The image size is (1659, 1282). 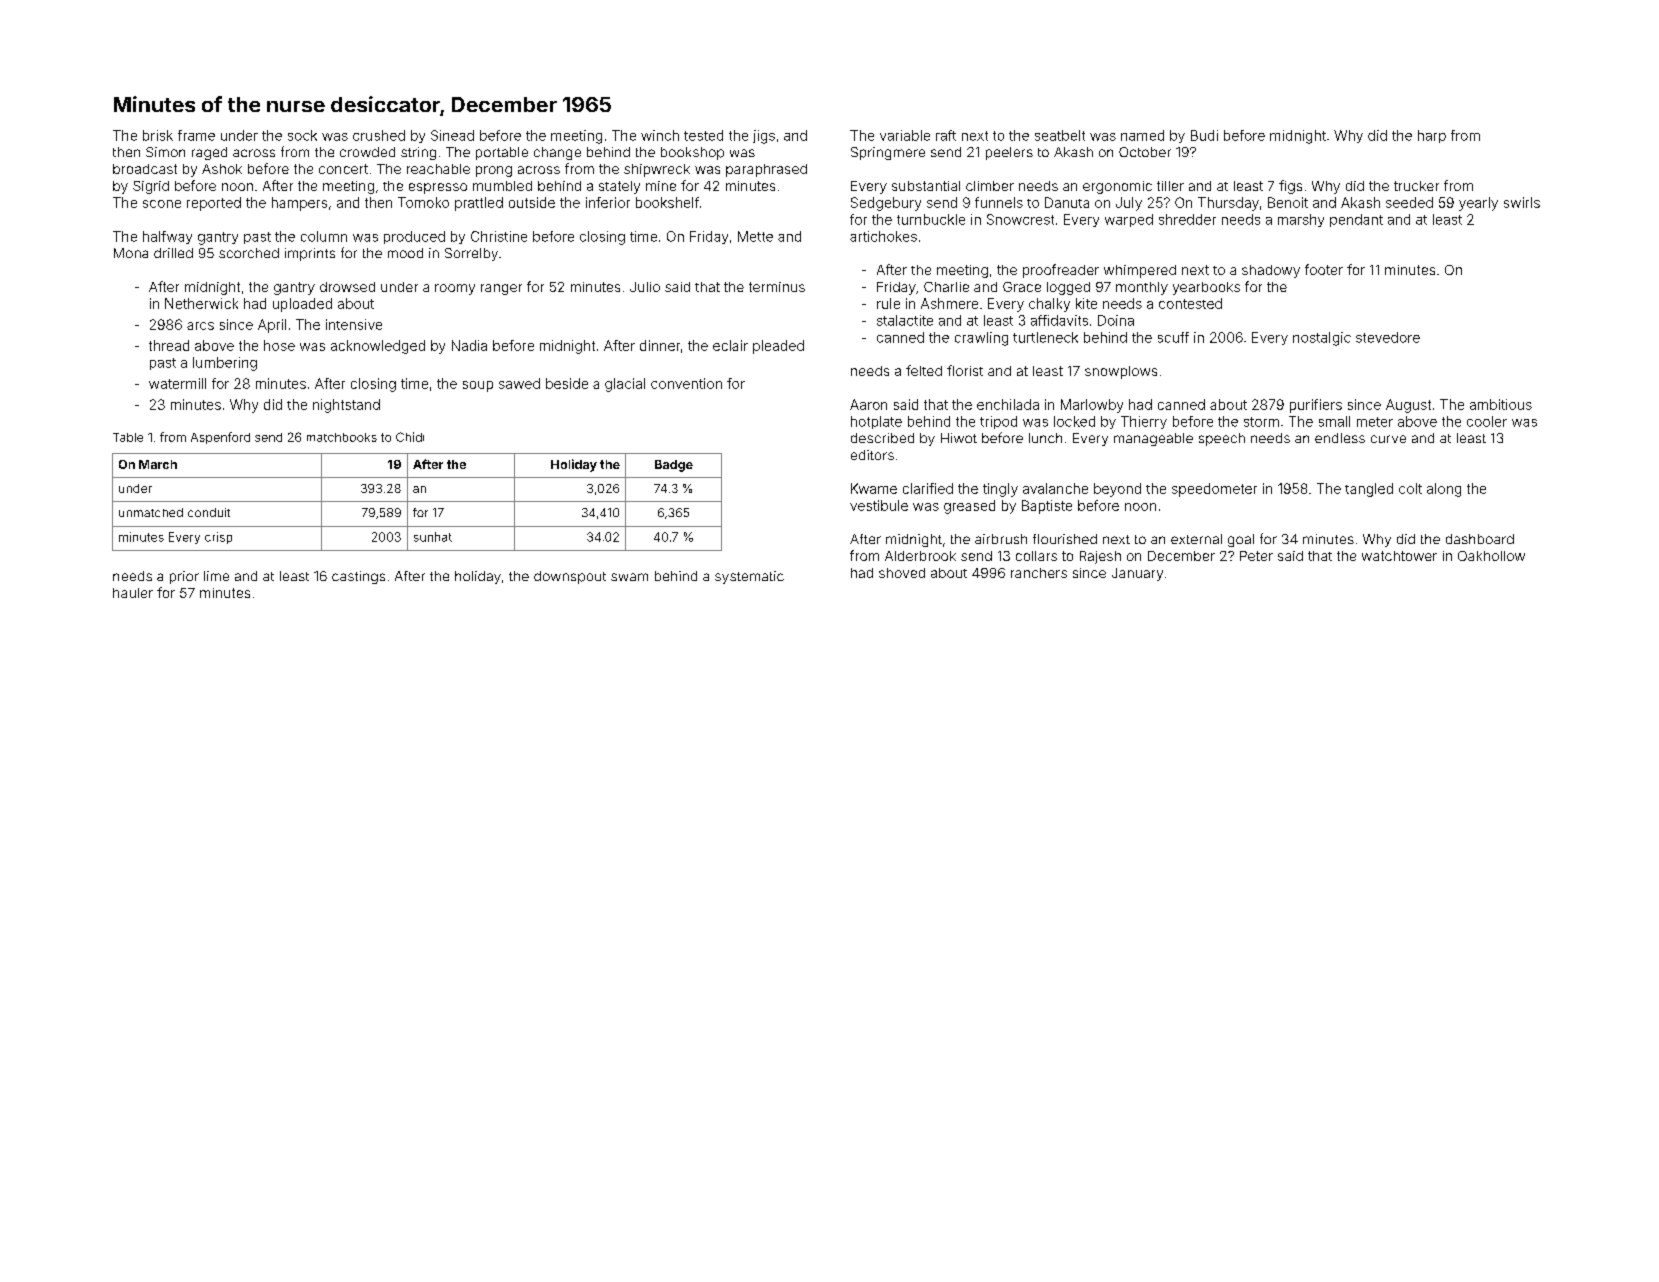 I want to click on stevedore, so click(x=1388, y=337).
